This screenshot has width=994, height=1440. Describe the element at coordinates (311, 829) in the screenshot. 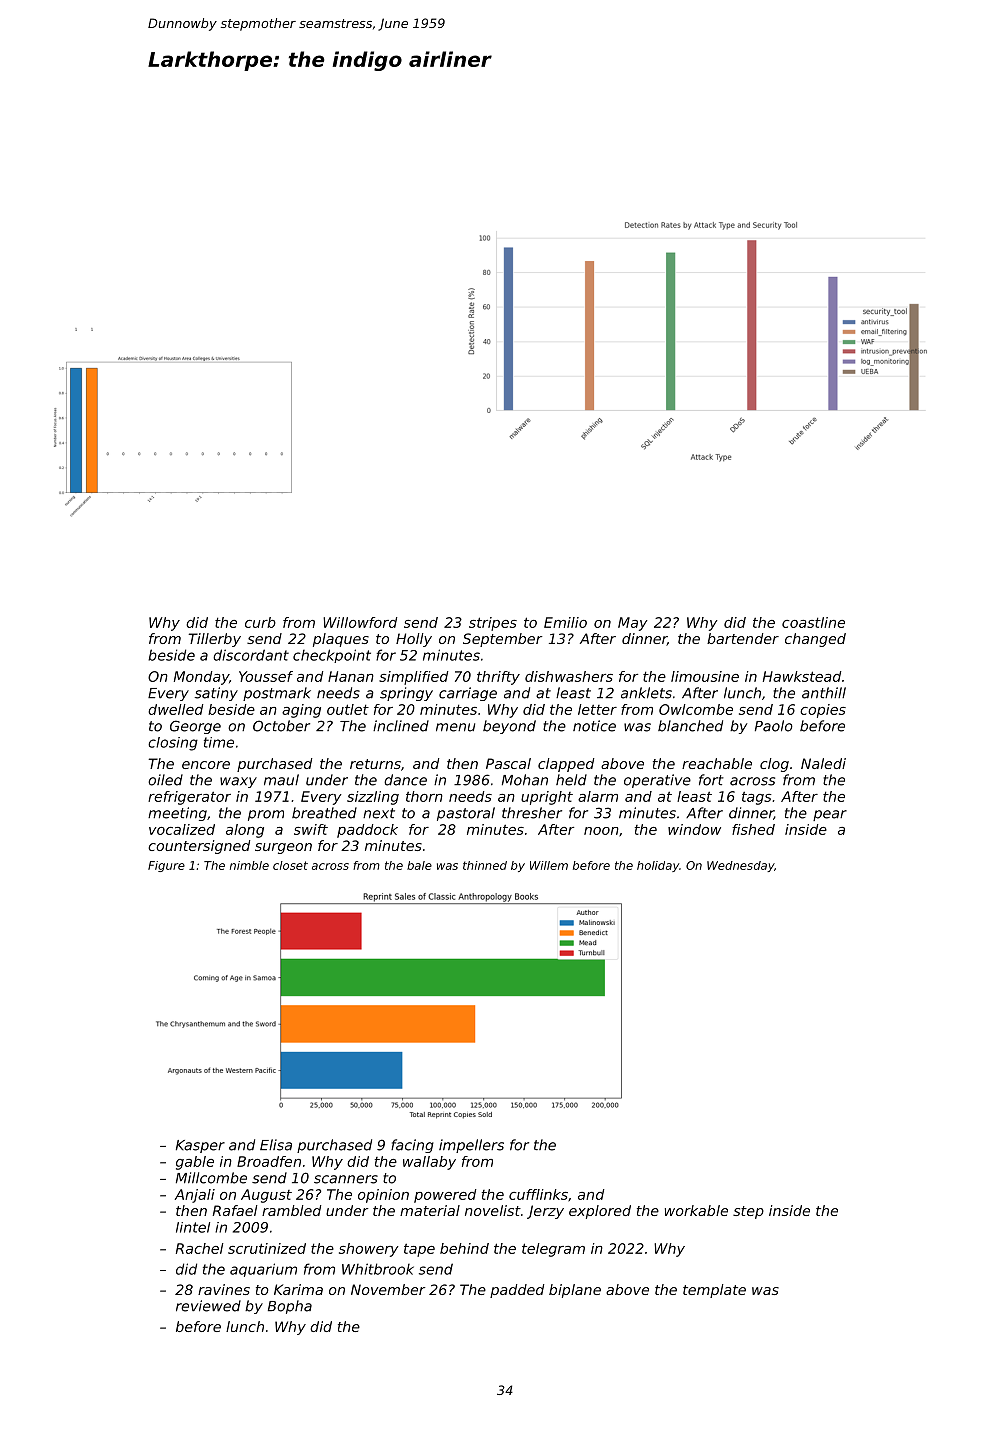

I see `swift` at that location.
